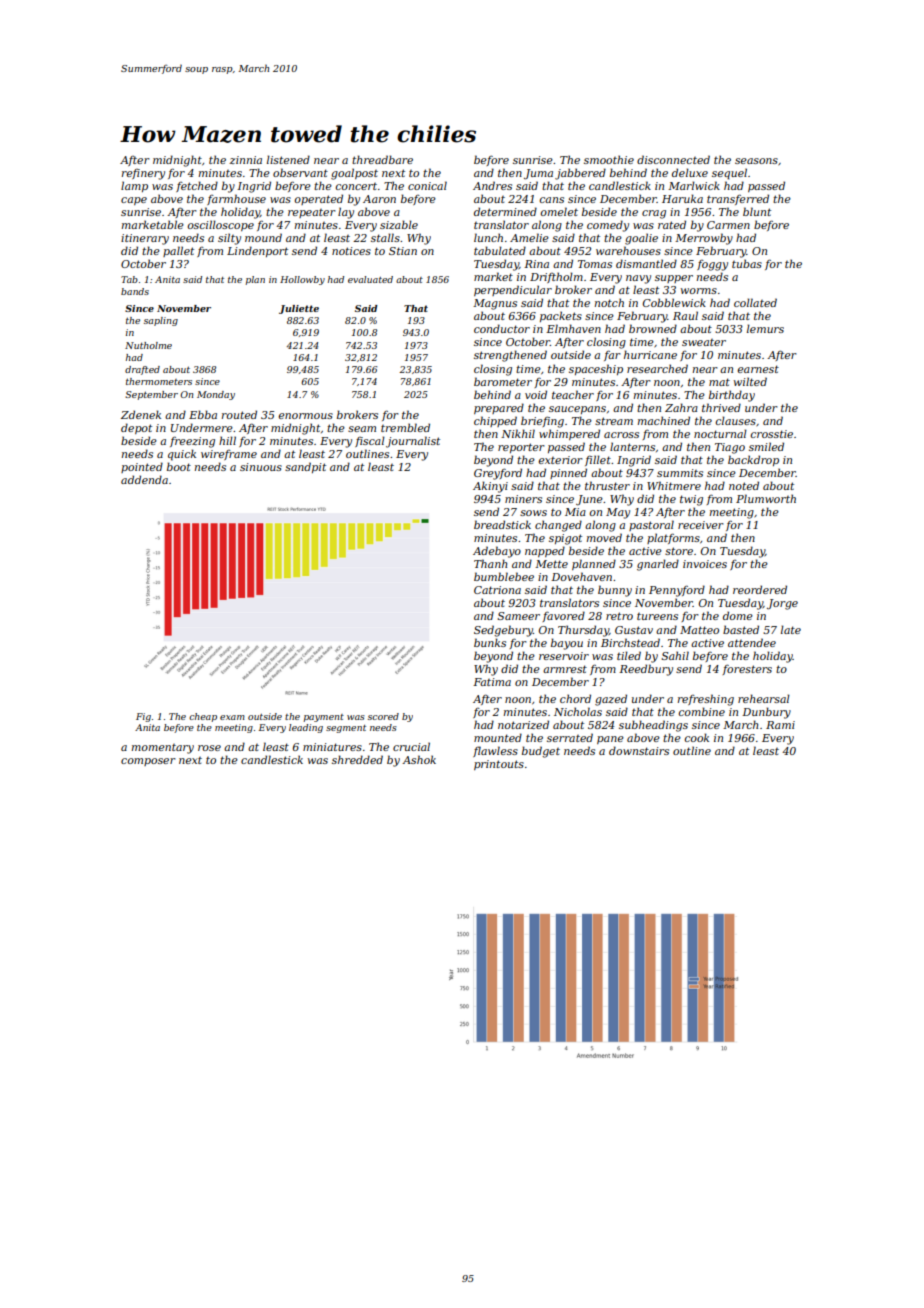 This screenshot has height=1308, width=924. What do you see at coordinates (163, 749) in the screenshot?
I see `momentary` at bounding box center [163, 749].
